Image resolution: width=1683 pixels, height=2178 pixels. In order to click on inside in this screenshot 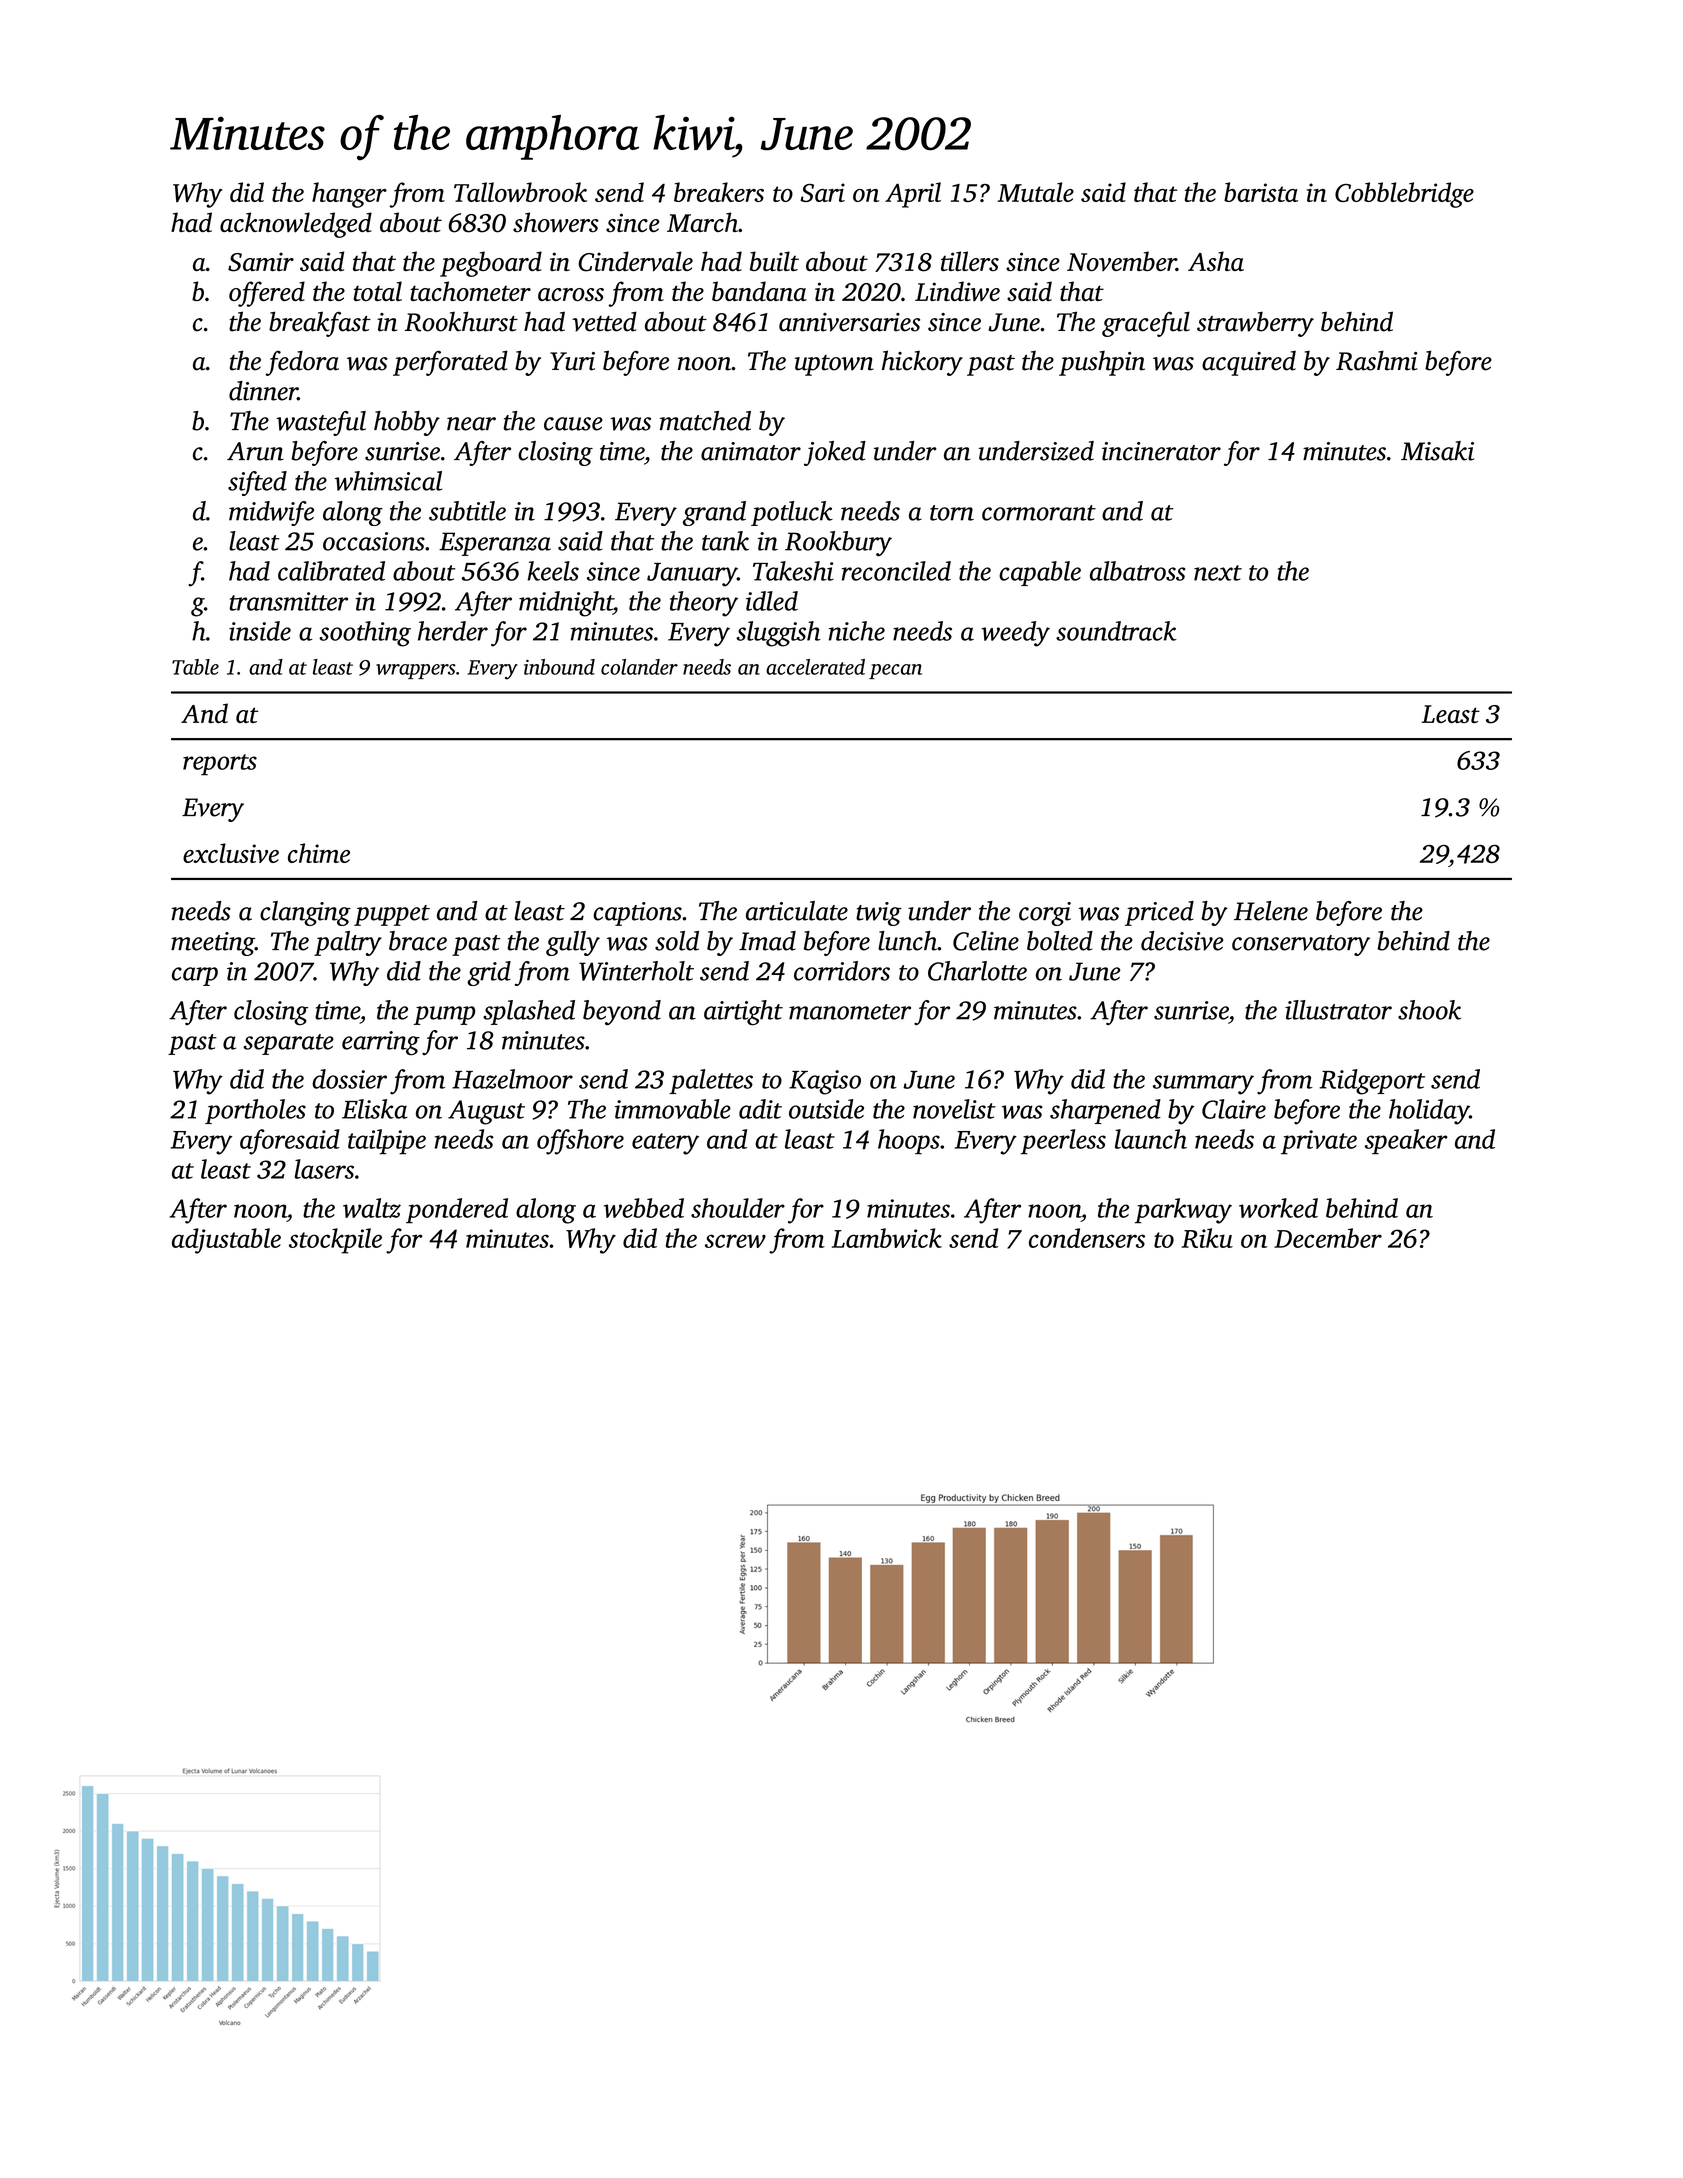, I will do `click(260, 631)`.
